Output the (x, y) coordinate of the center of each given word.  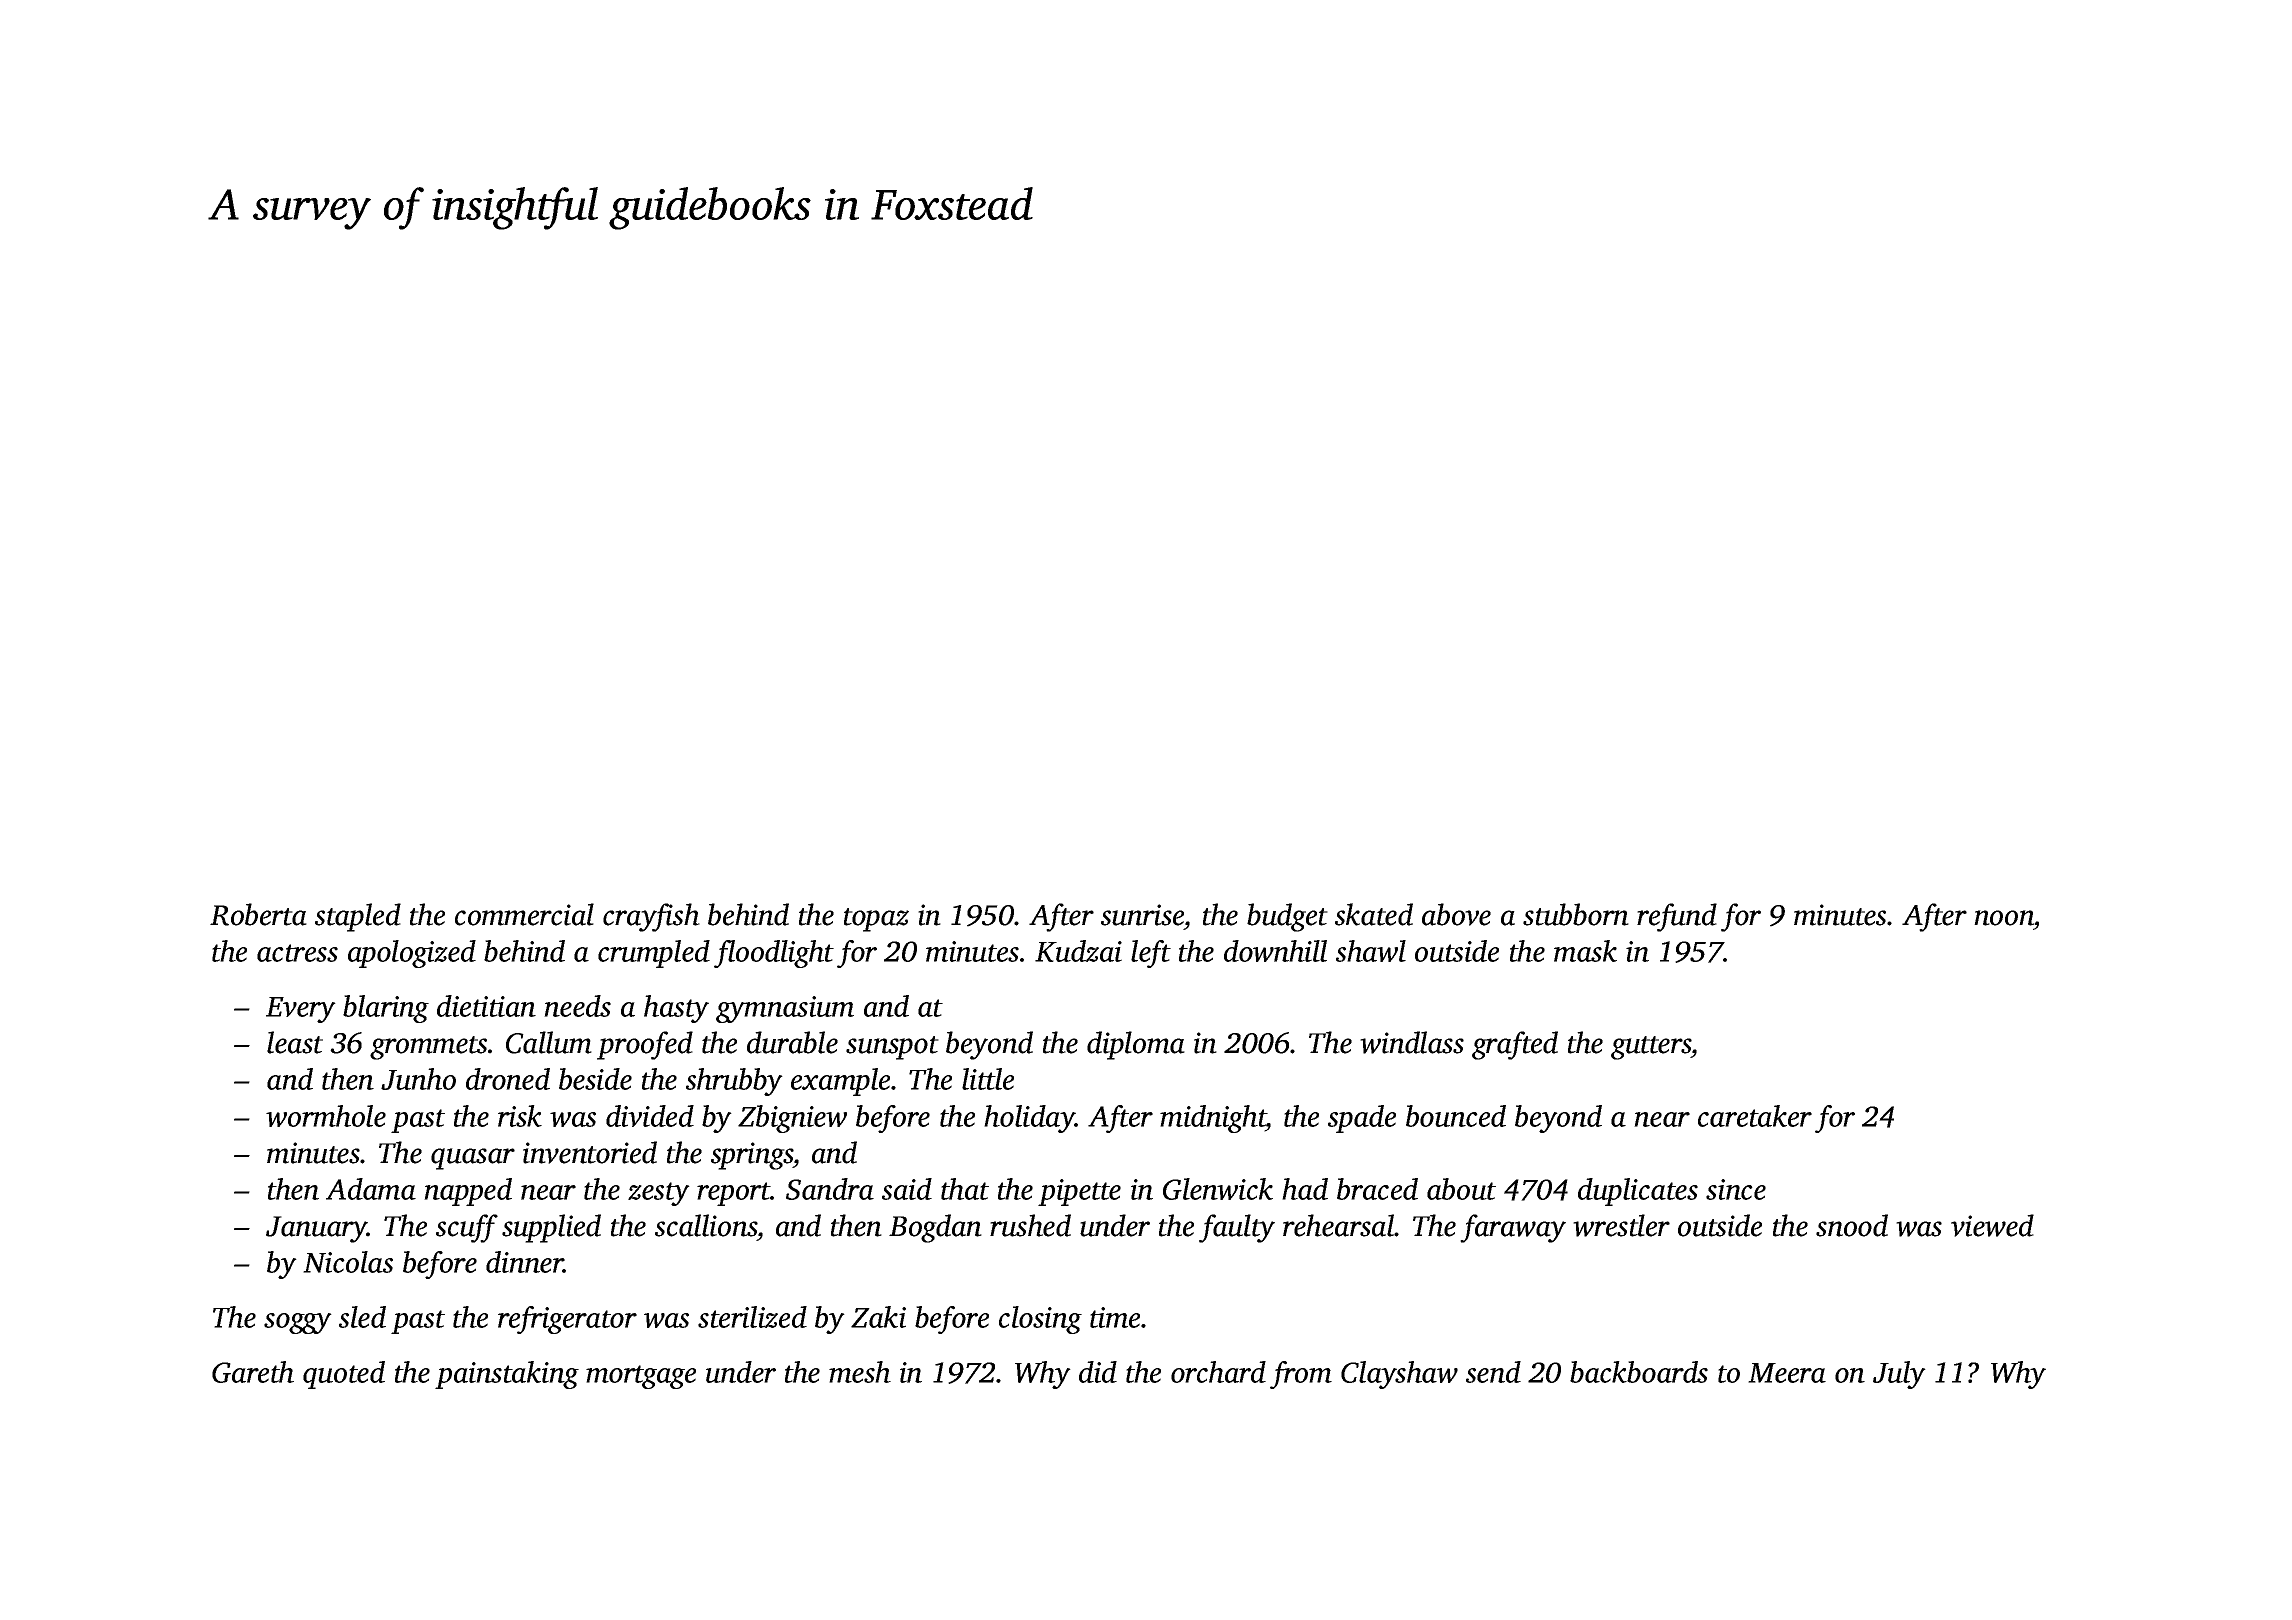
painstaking (507, 1375)
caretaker (1755, 1116)
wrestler (1621, 1225)
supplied (551, 1228)
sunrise (1142, 915)
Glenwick (1218, 1189)
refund (1677, 917)
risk (520, 1116)
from (1301, 1375)
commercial (524, 914)
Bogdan (935, 1228)
